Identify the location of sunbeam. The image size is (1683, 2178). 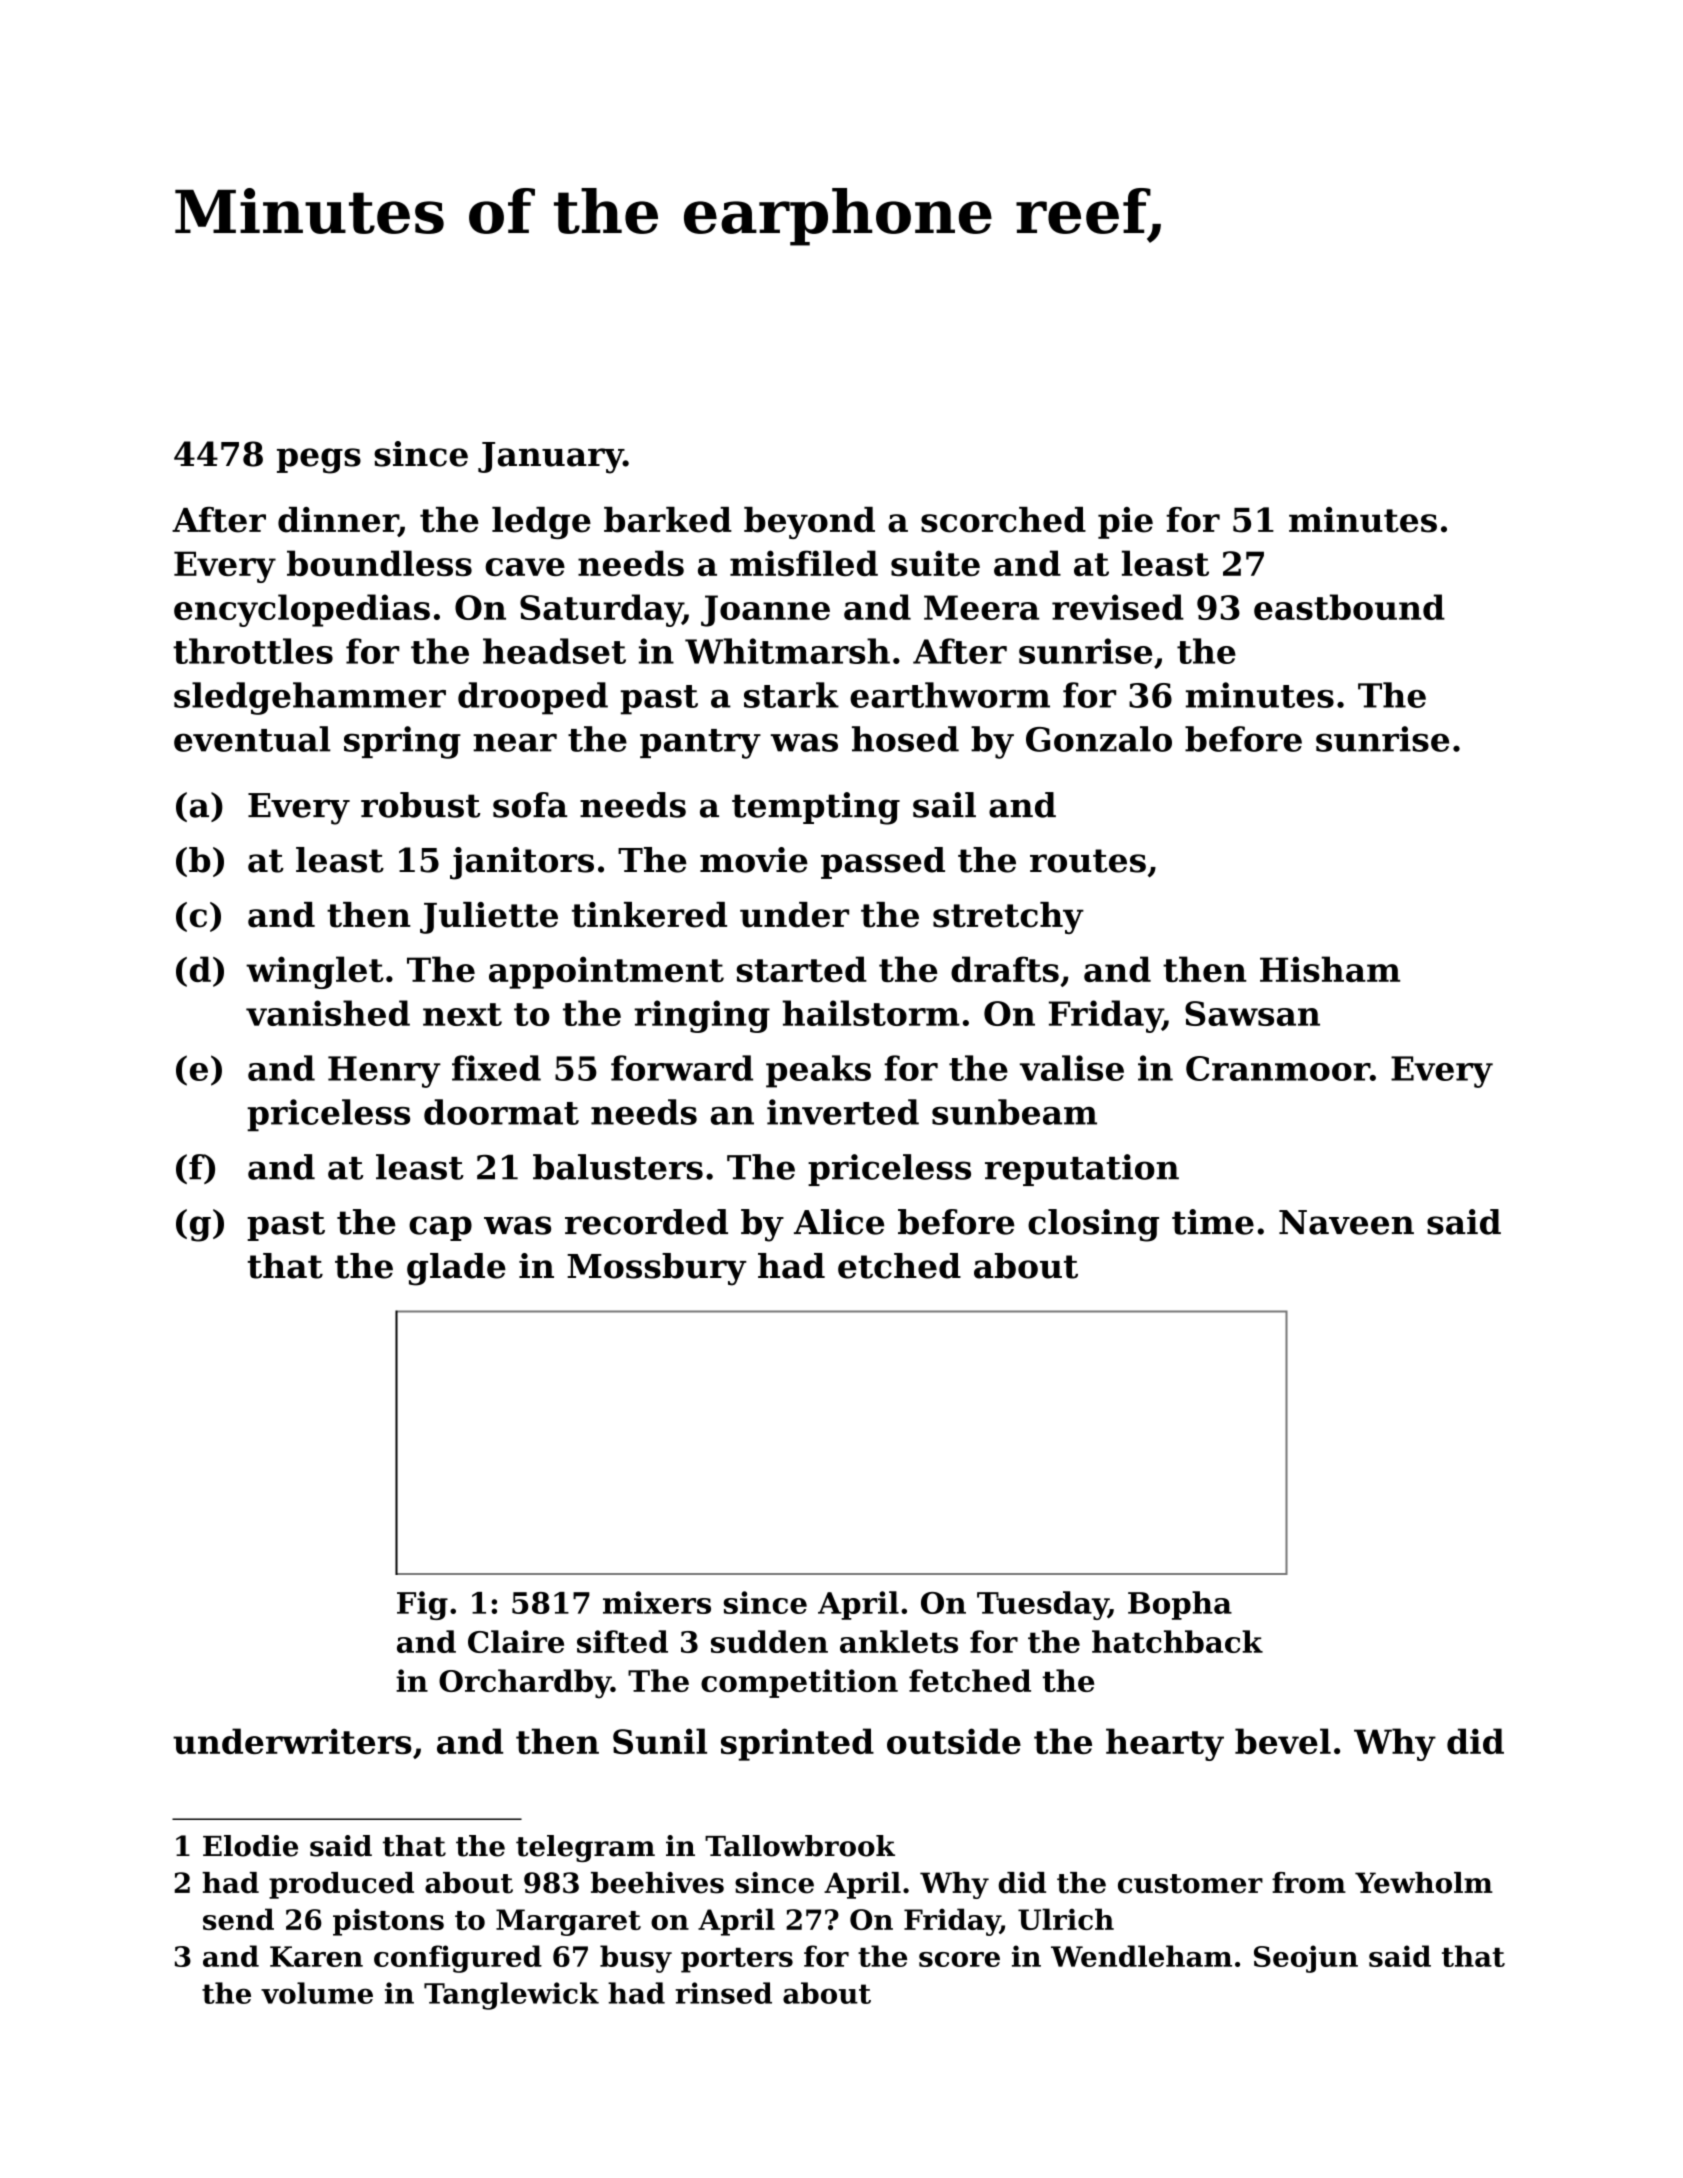
(1014, 1112).
